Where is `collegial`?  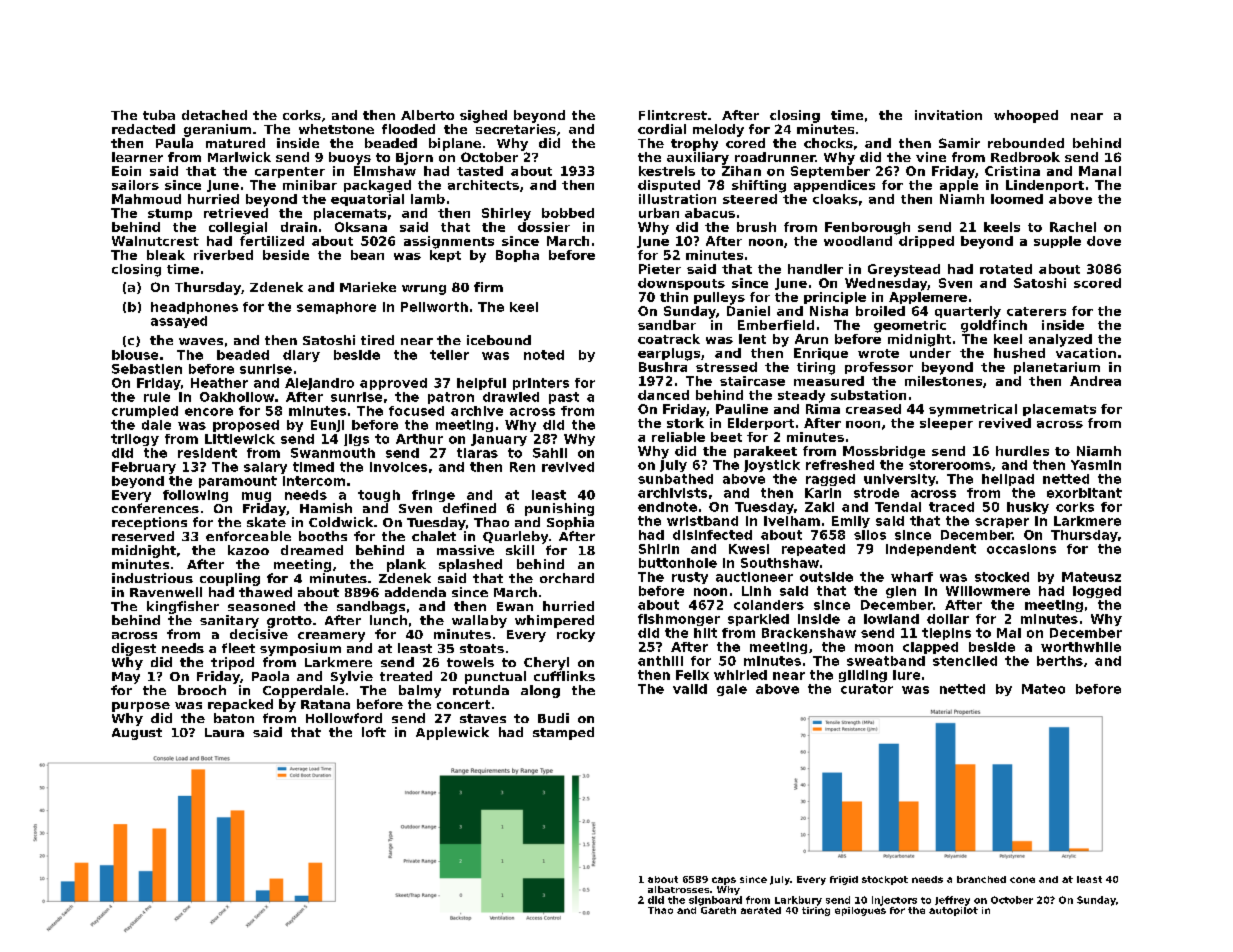
collegial is located at coordinates (238, 228).
